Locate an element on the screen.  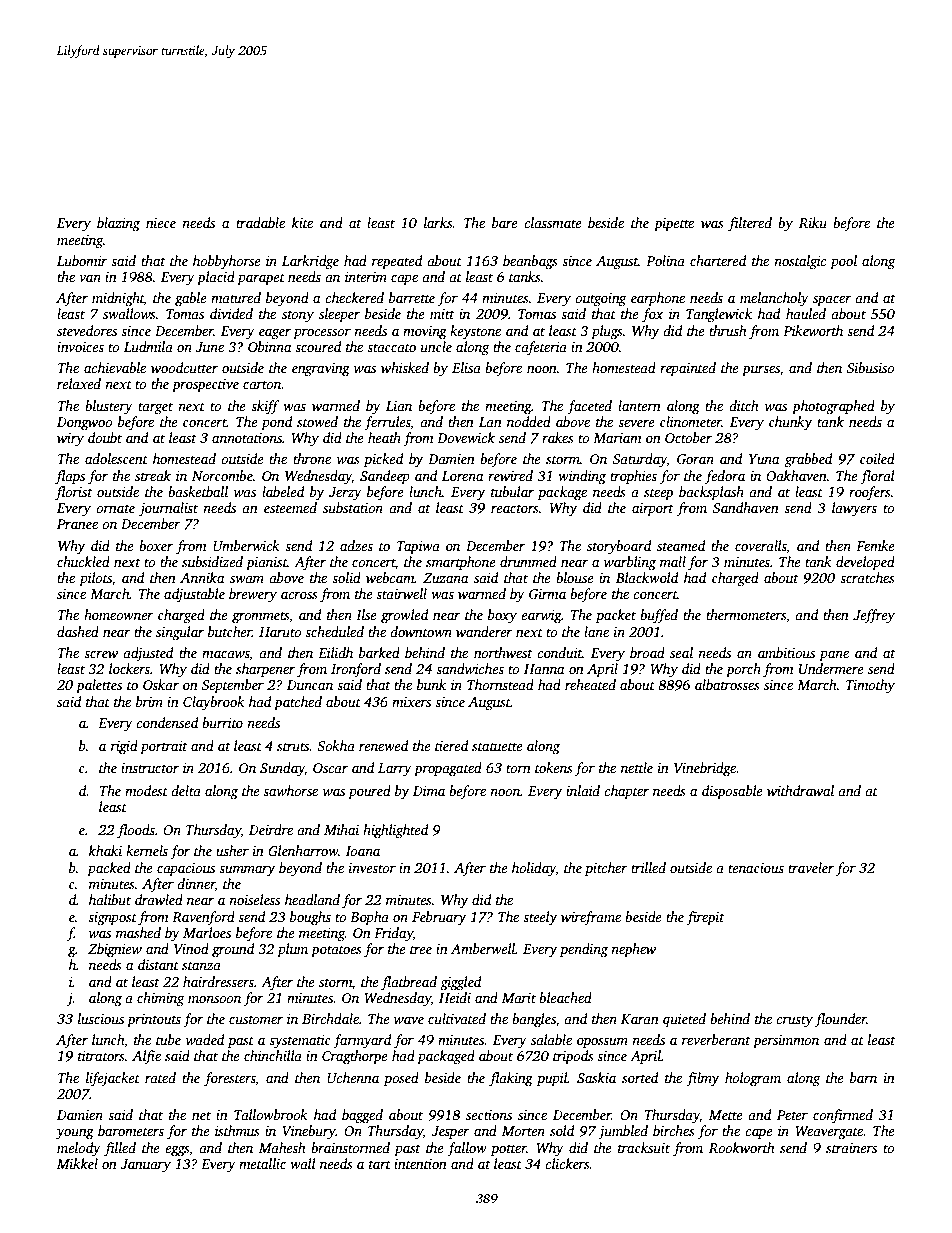
Dovewick is located at coordinates (466, 437).
